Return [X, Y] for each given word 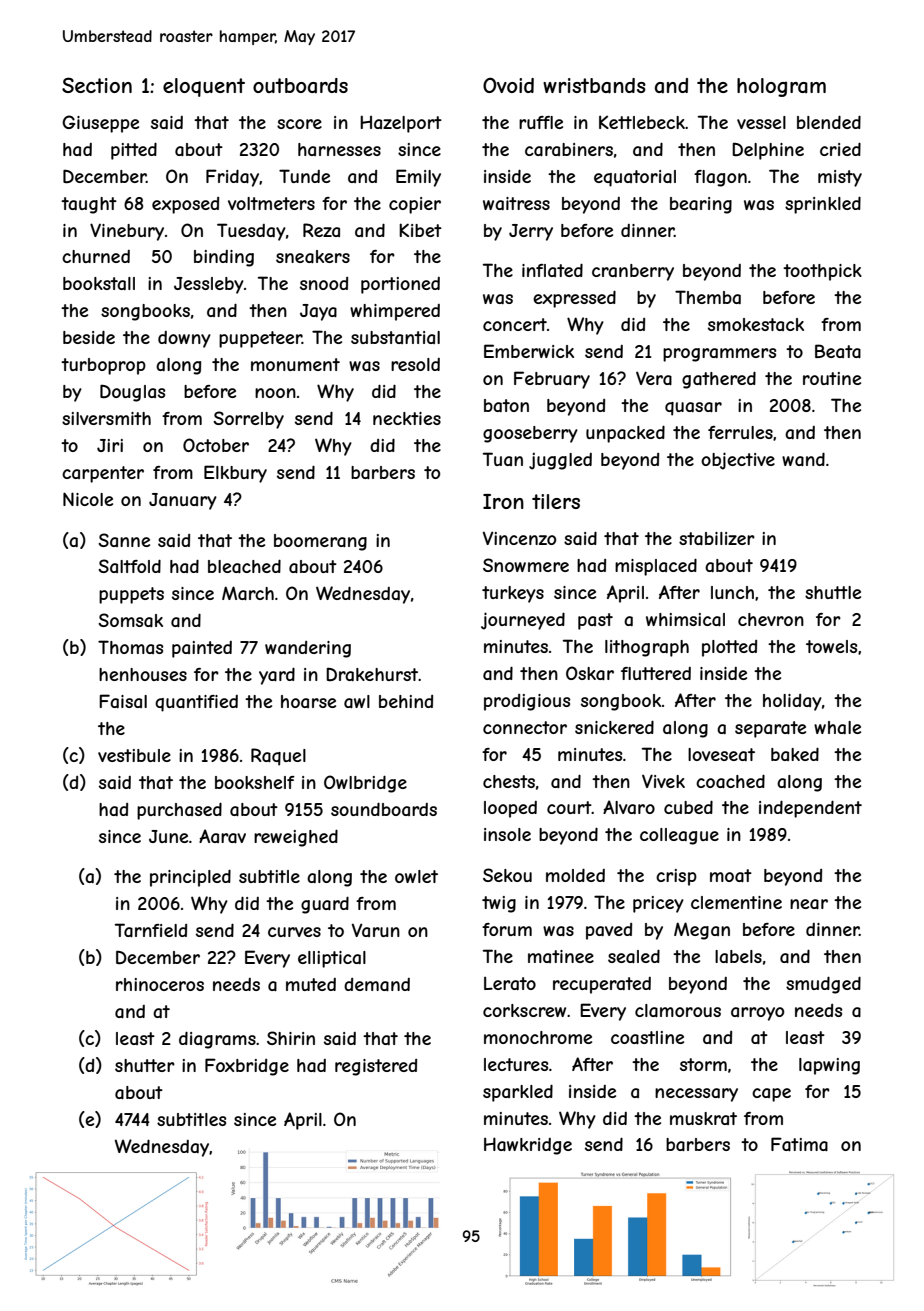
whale [837, 727]
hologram [781, 87]
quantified [196, 703]
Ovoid [508, 85]
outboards [300, 86]
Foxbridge [247, 1067]
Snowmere [526, 565]
